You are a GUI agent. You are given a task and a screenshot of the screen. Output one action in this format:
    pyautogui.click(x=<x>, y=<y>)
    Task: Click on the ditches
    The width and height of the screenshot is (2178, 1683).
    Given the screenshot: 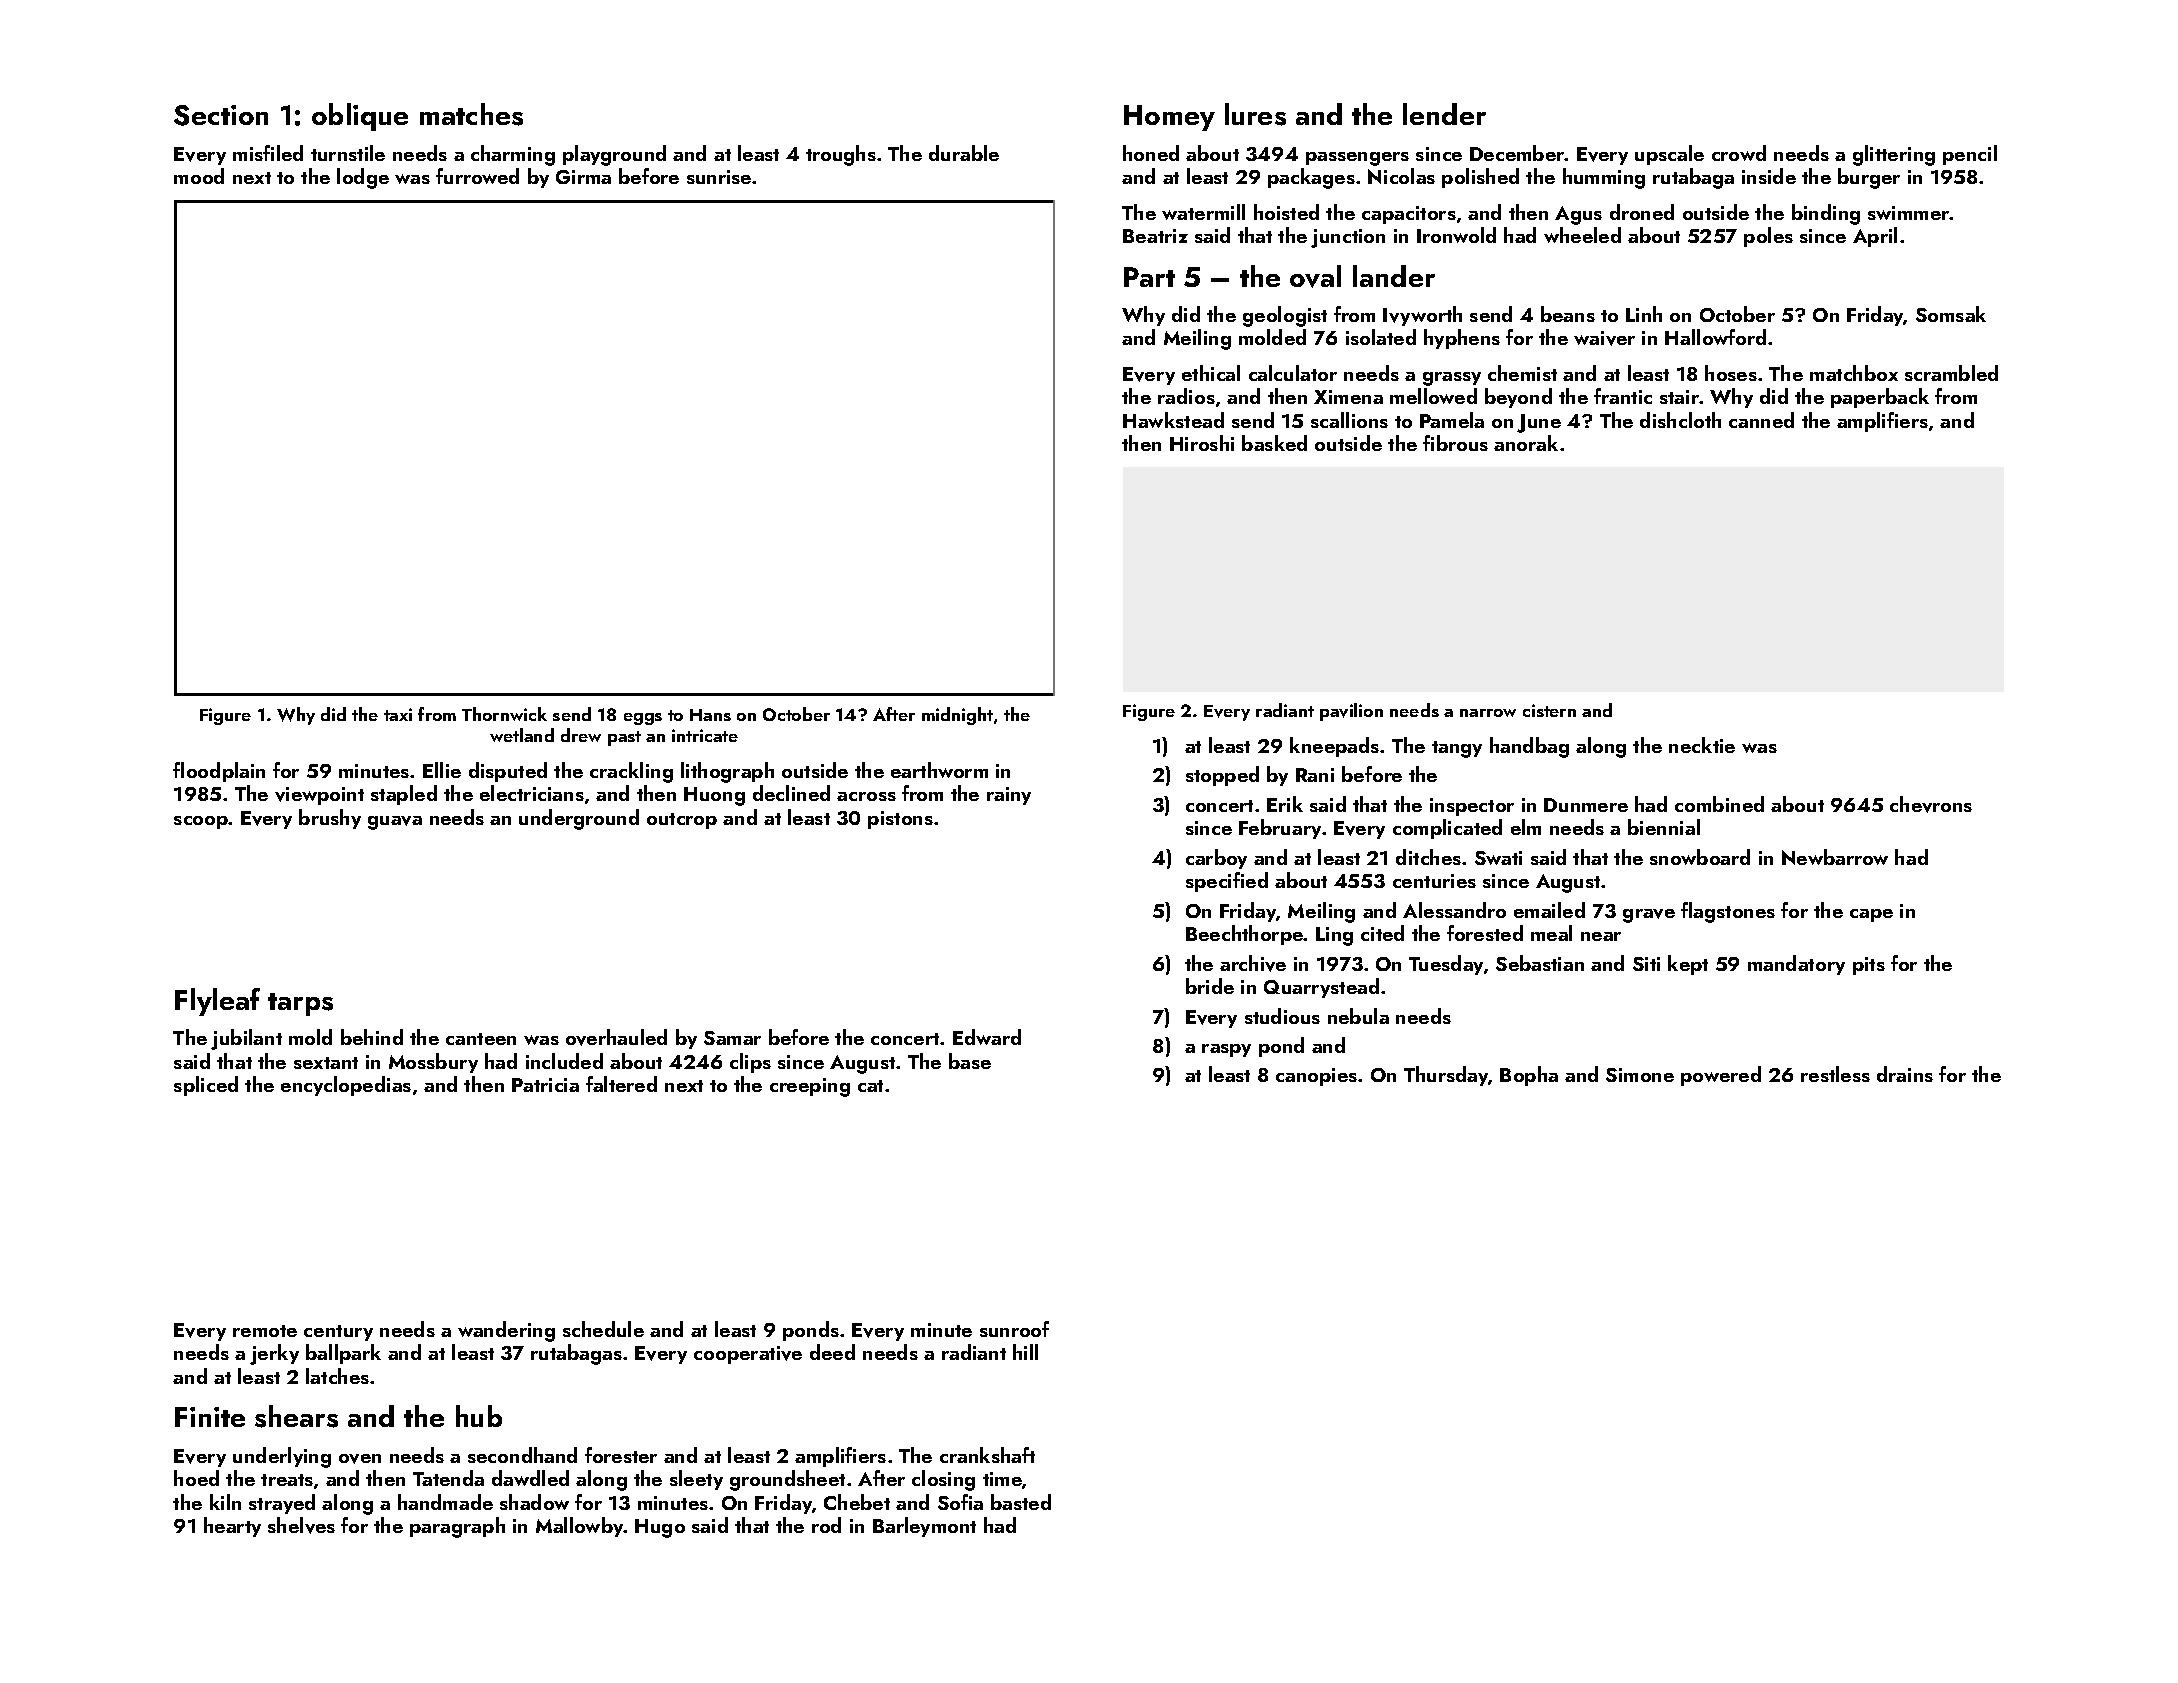 What is the action you would take?
    pyautogui.click(x=1428, y=857)
